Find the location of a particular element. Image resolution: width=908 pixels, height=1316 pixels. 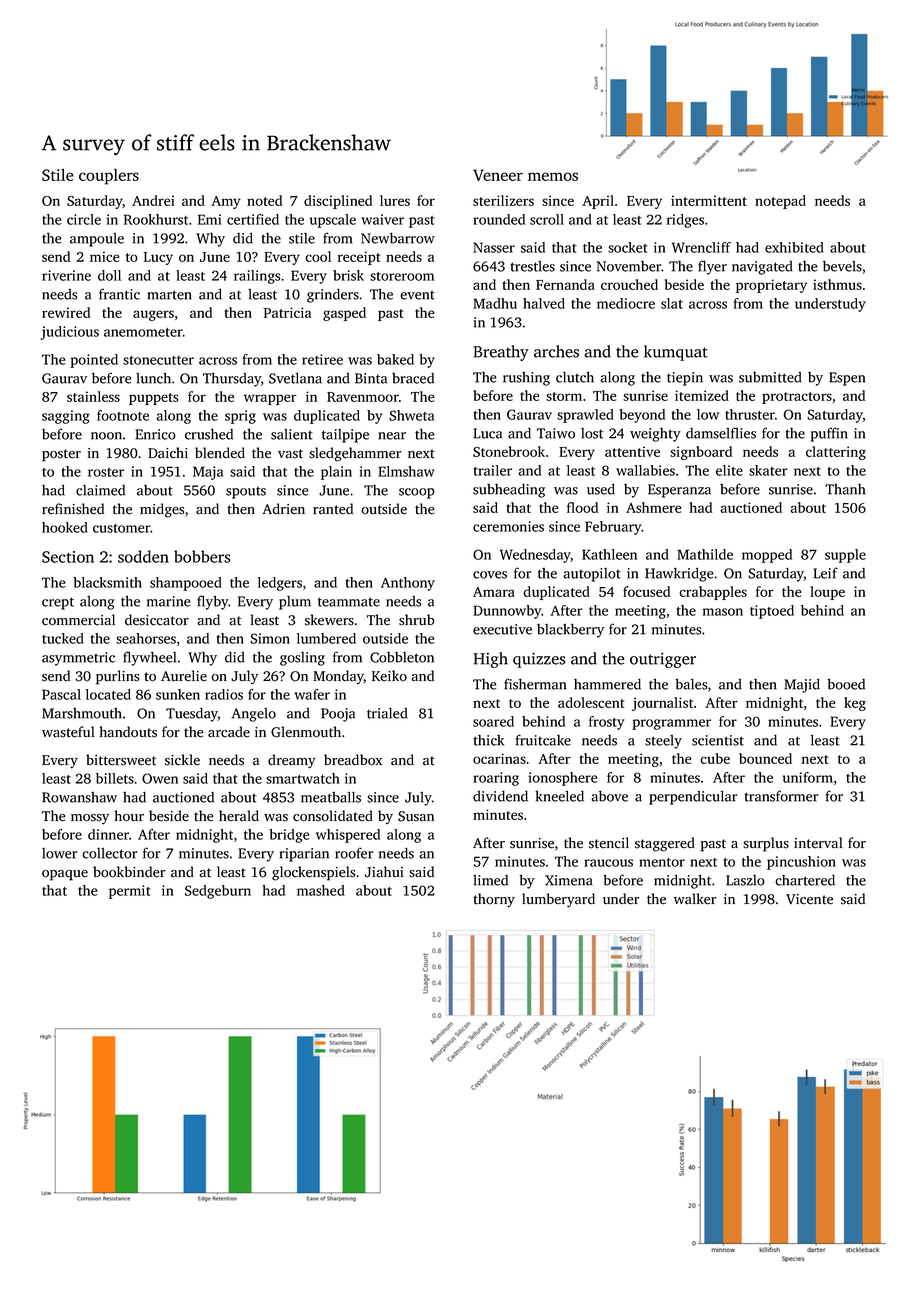

Rookhurst is located at coordinates (156, 219).
